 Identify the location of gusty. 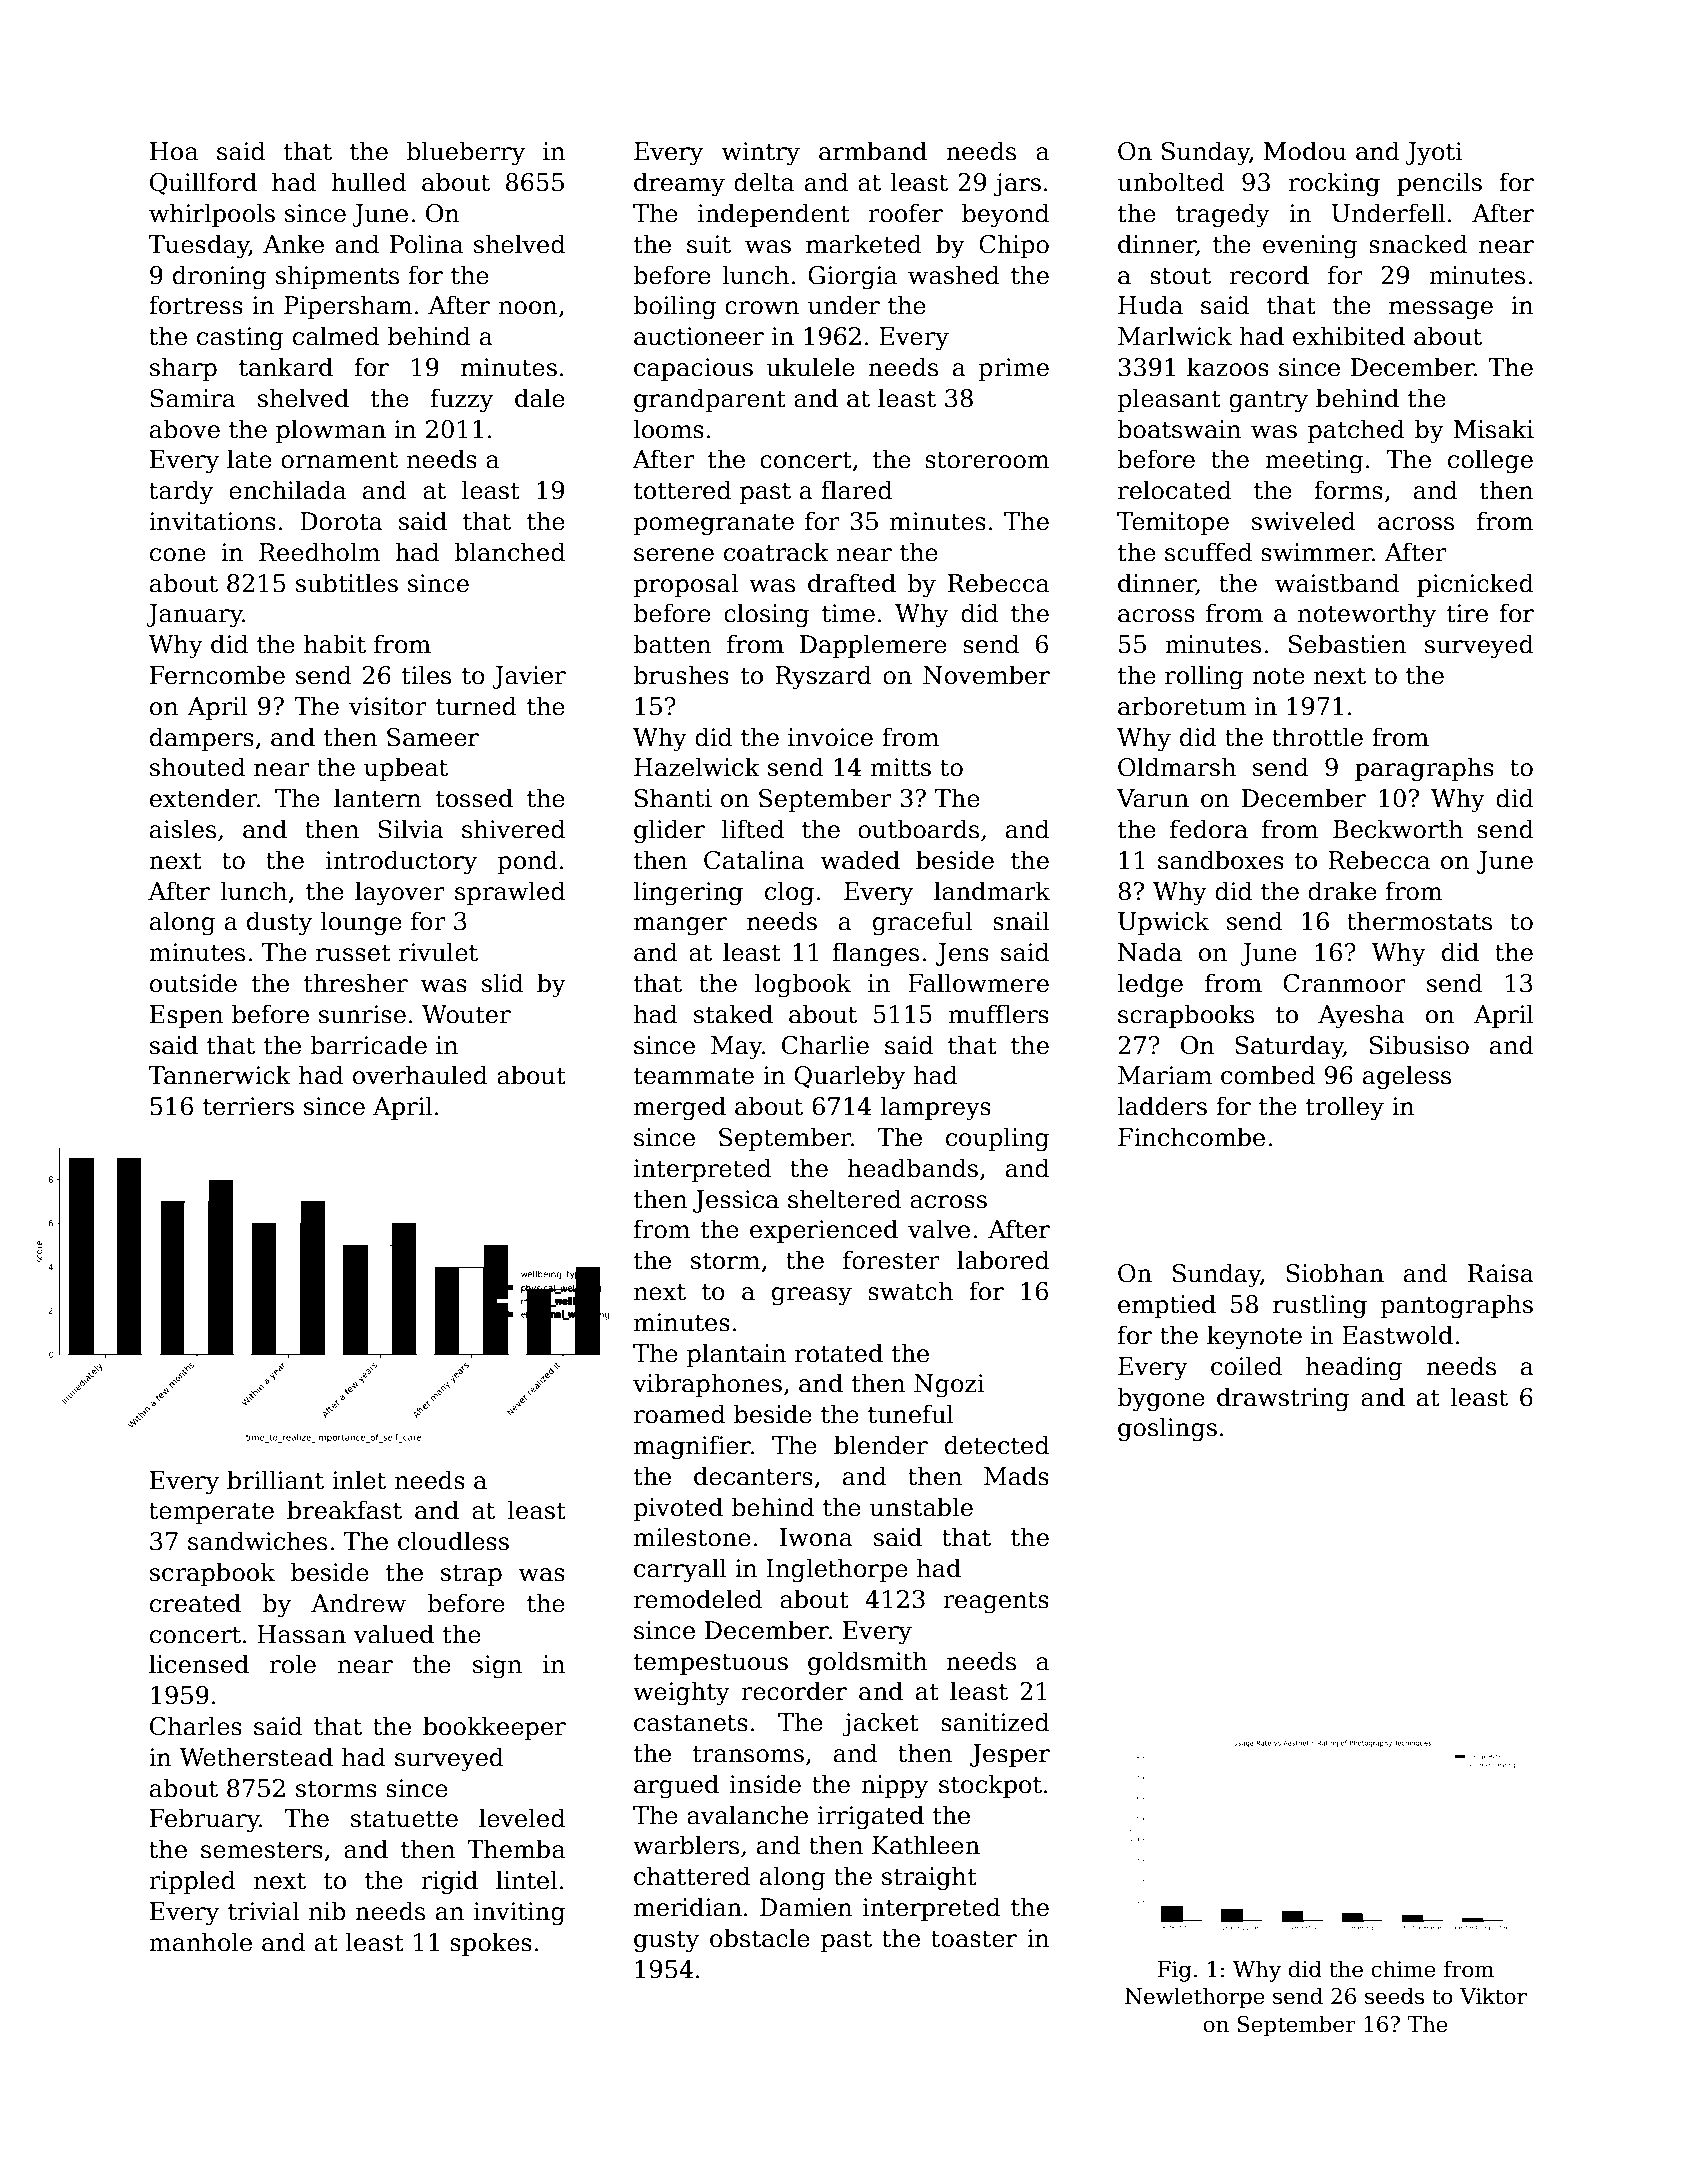
(666, 1942).
